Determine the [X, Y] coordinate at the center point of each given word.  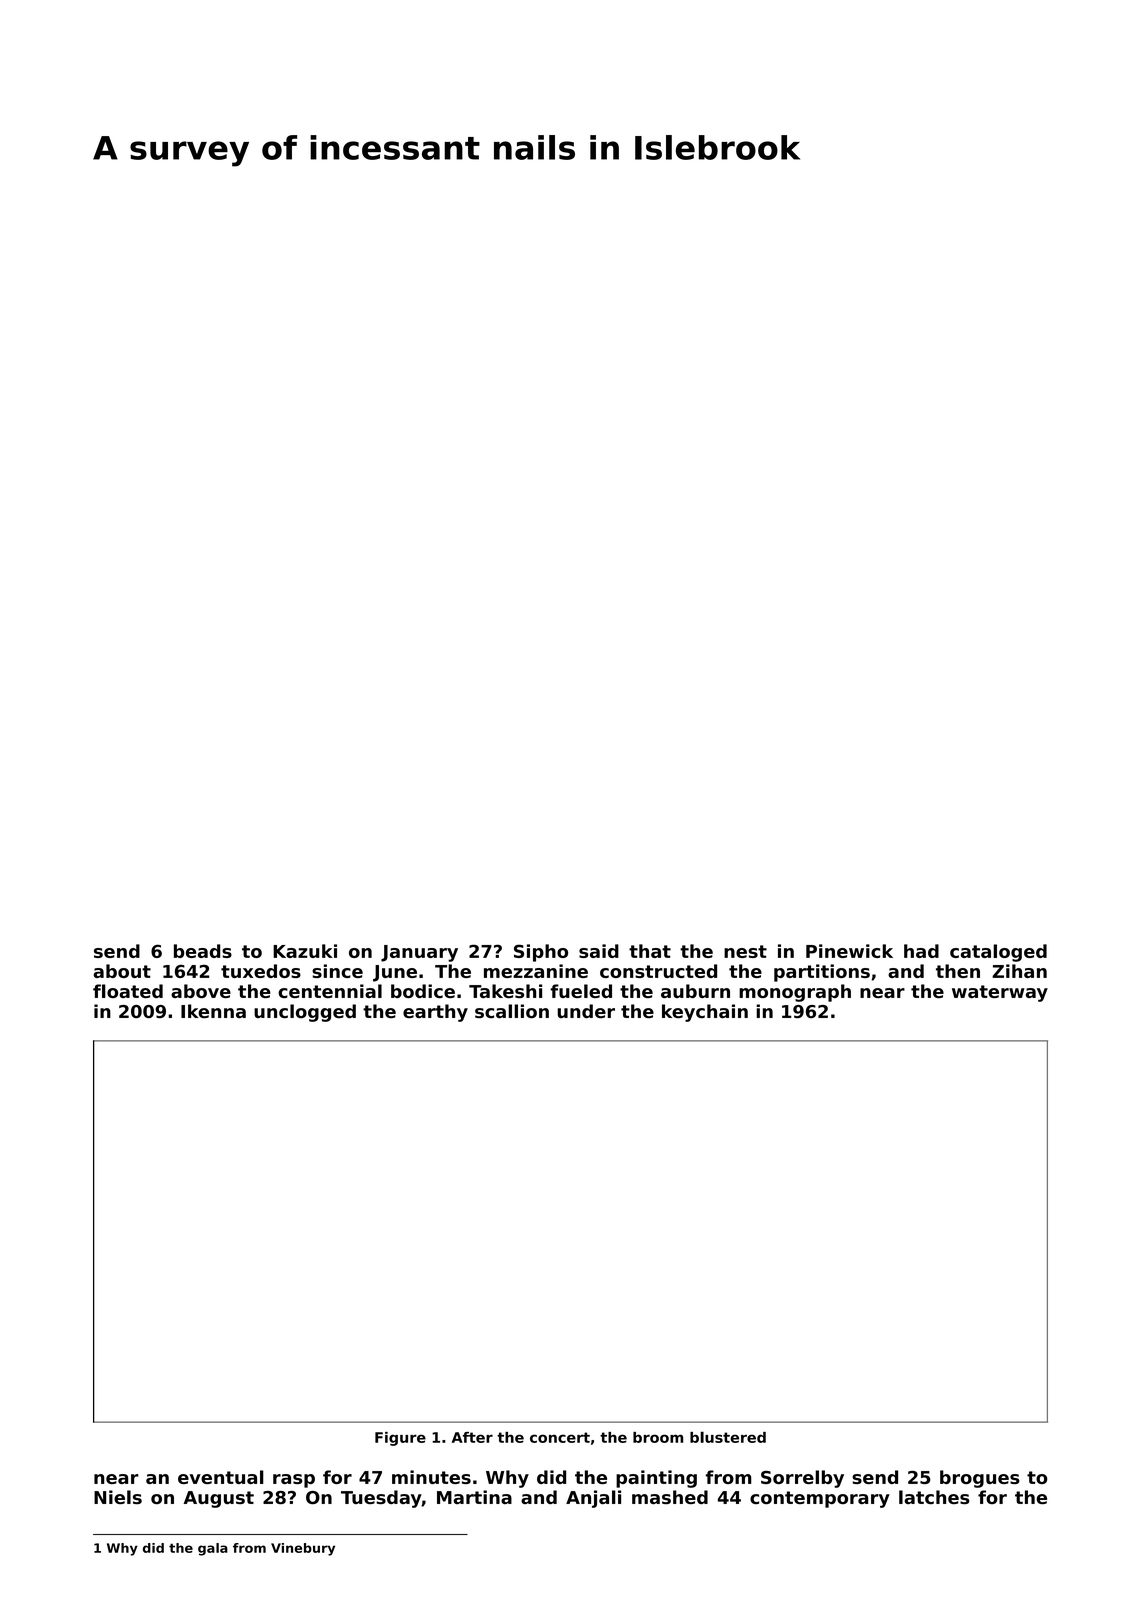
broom [658, 1437]
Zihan [1019, 971]
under [586, 1011]
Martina [474, 1497]
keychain [705, 1013]
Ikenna [213, 1011]
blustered [728, 1437]
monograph [795, 993]
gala [213, 1549]
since [337, 971]
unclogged [305, 1013]
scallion [512, 1011]
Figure [400, 1439]
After [472, 1437]
